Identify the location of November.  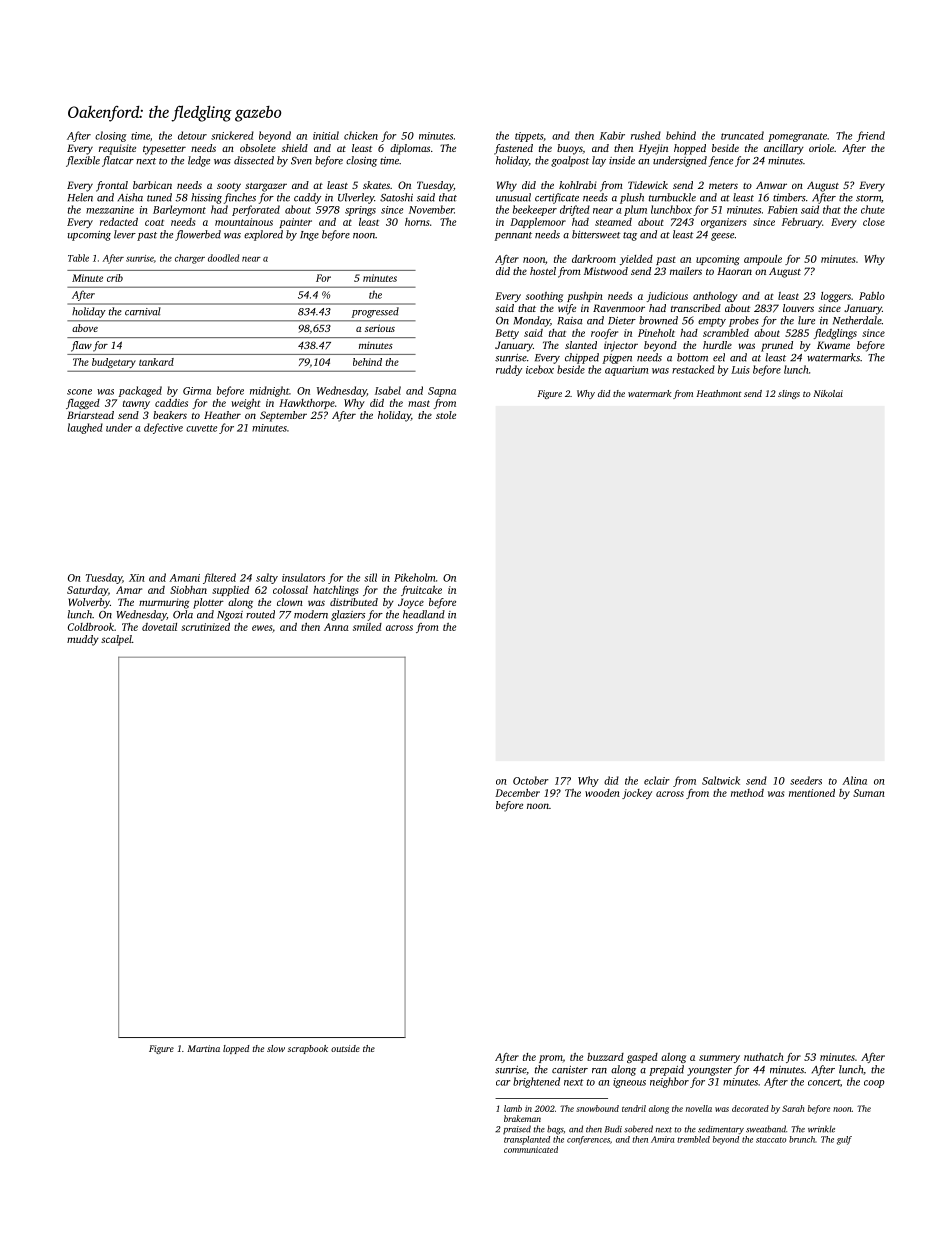
(431, 209).
